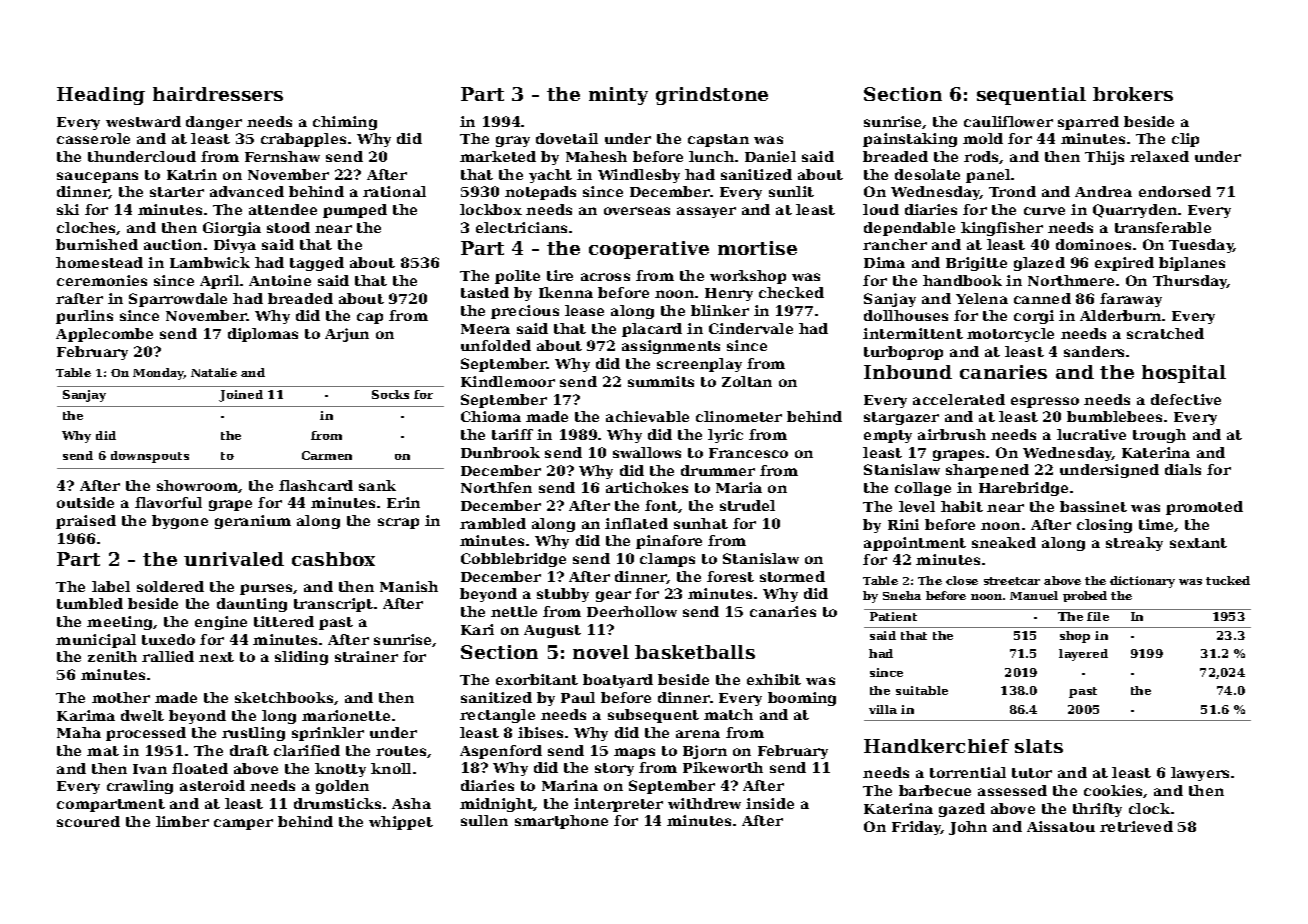 The height and width of the screenshot is (924, 1308). I want to click on downspouts, so click(150, 457).
